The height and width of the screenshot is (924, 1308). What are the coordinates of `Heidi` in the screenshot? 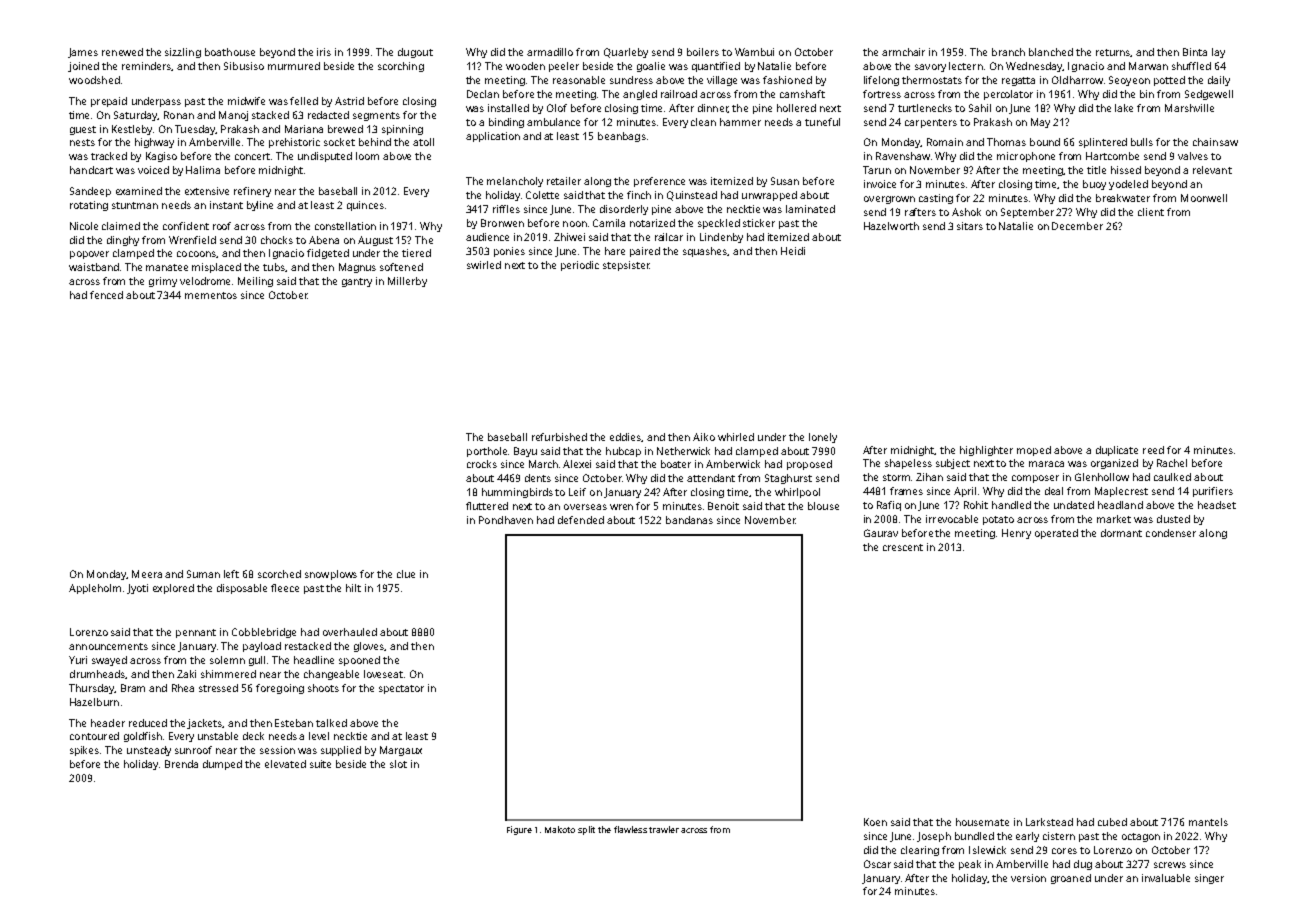 It's located at (793, 251).
